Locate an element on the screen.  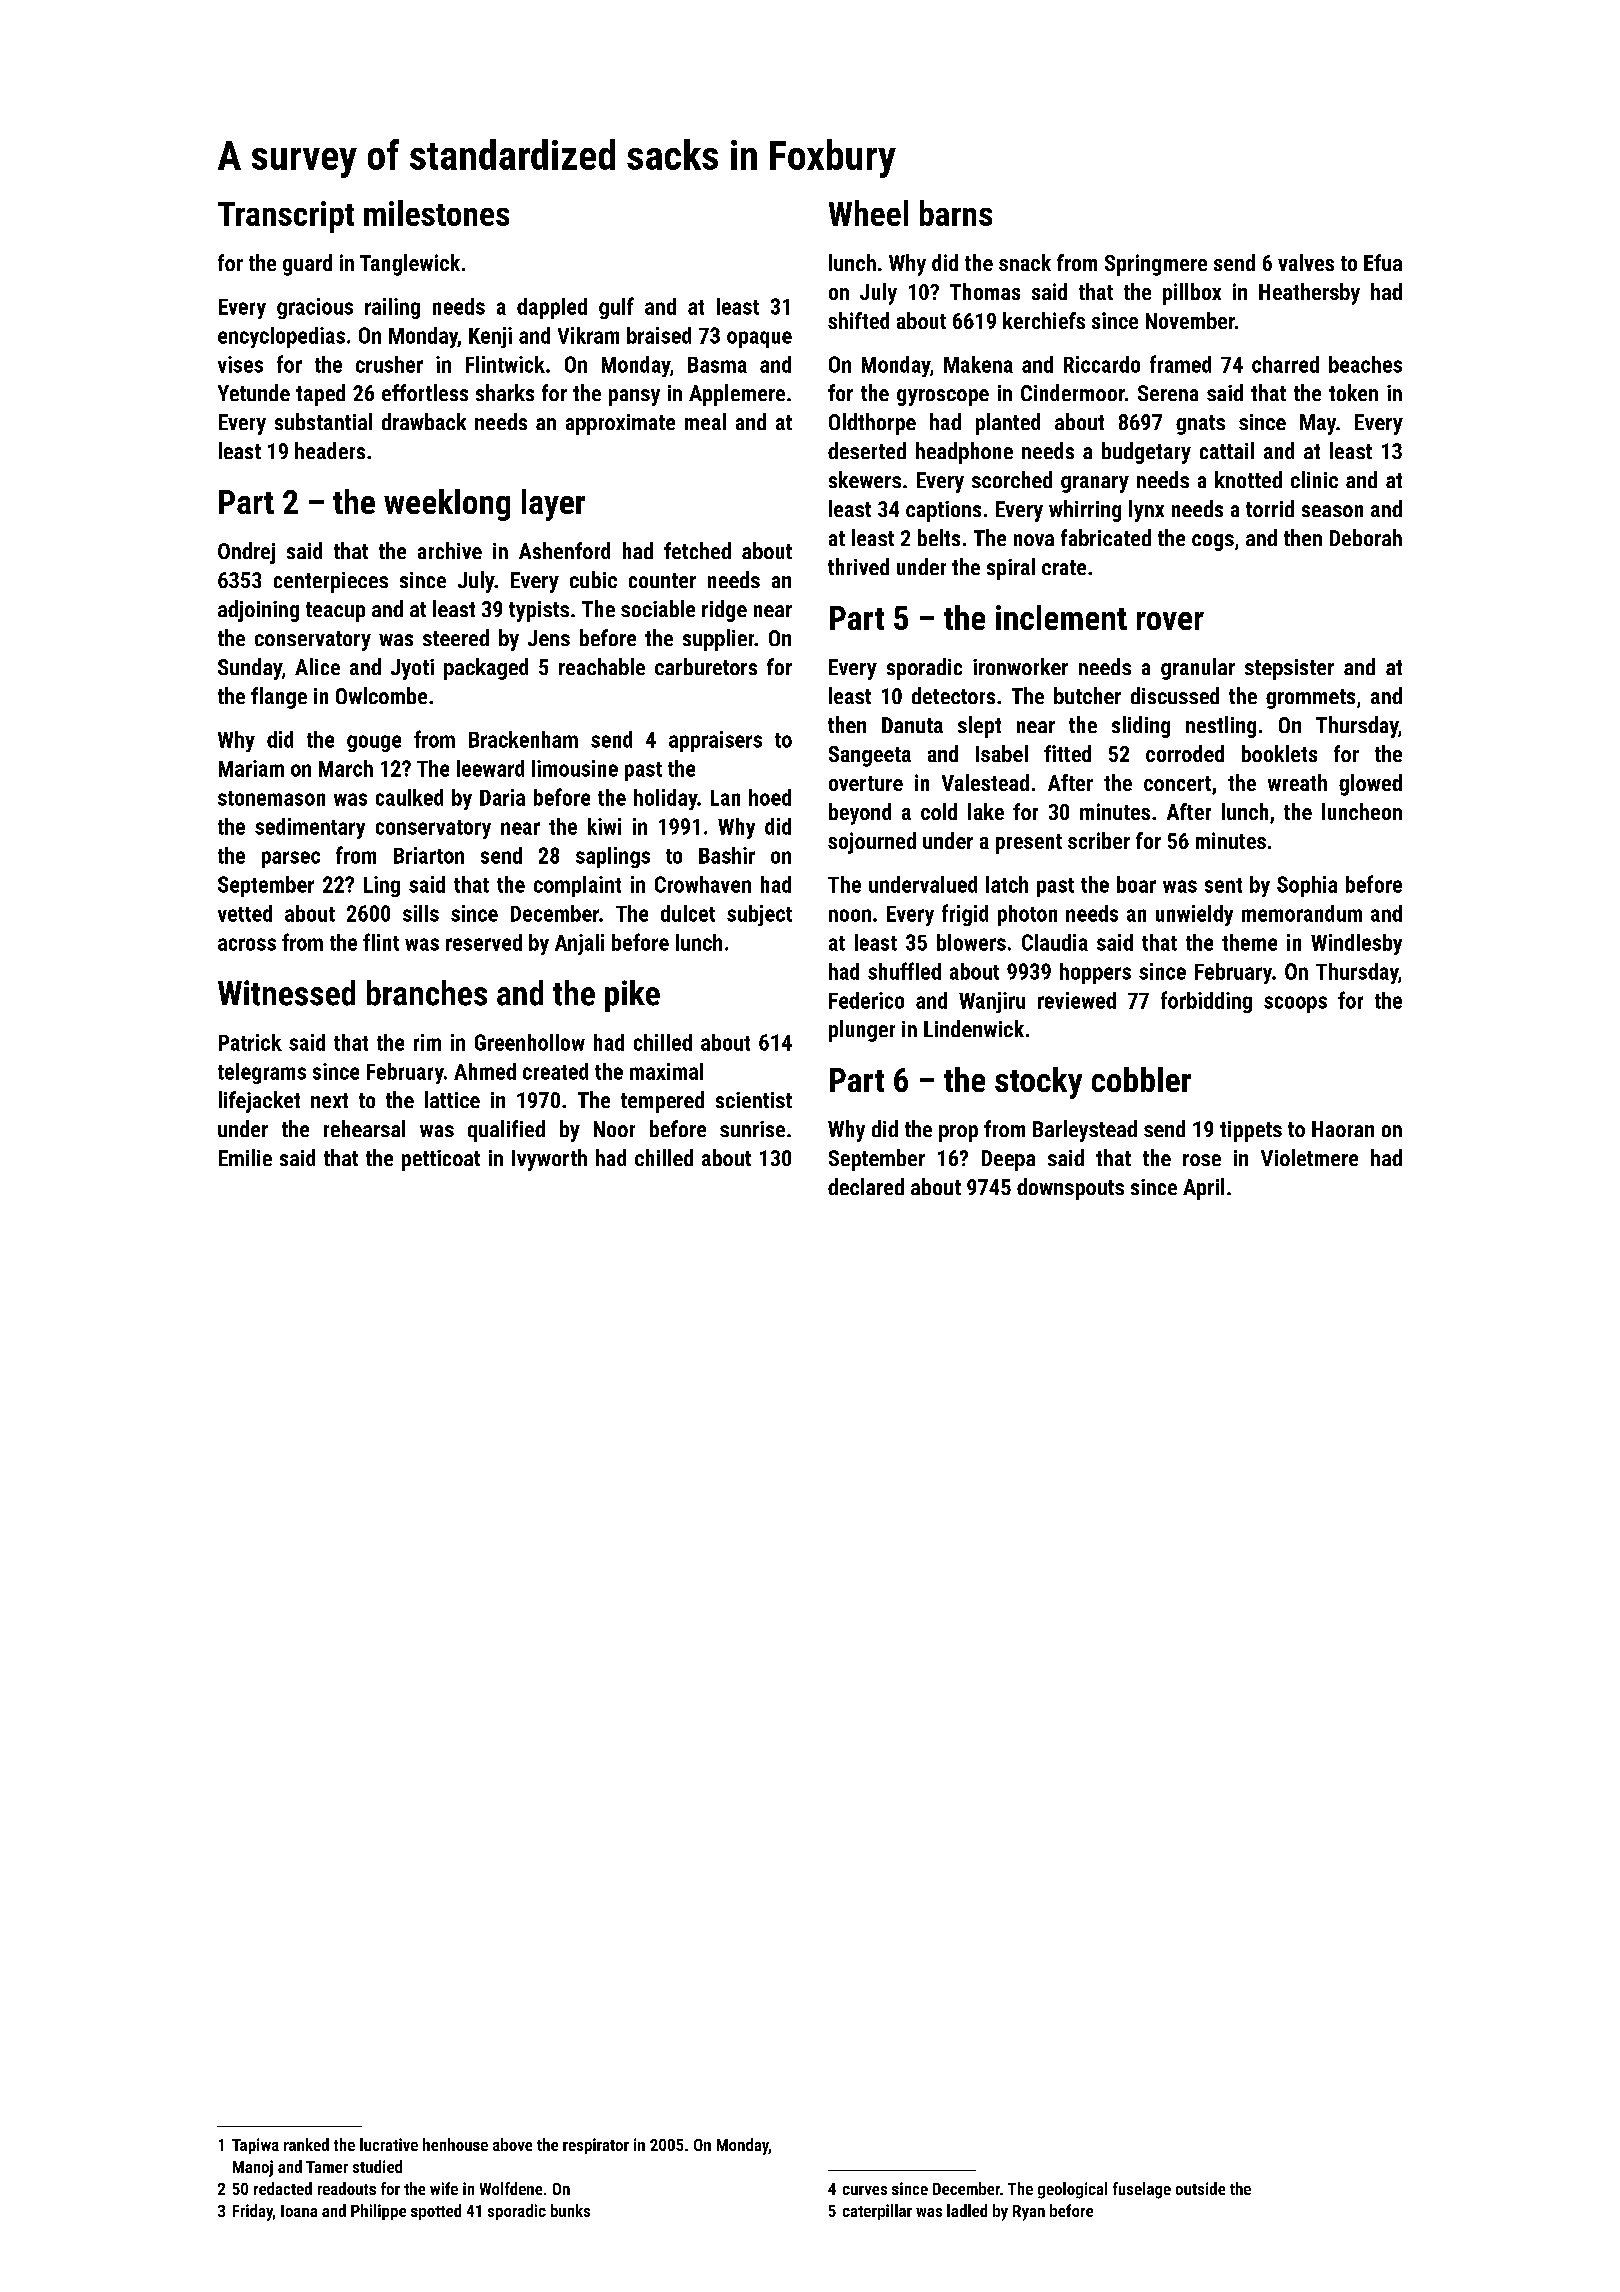
opaque is located at coordinates (759, 339).
